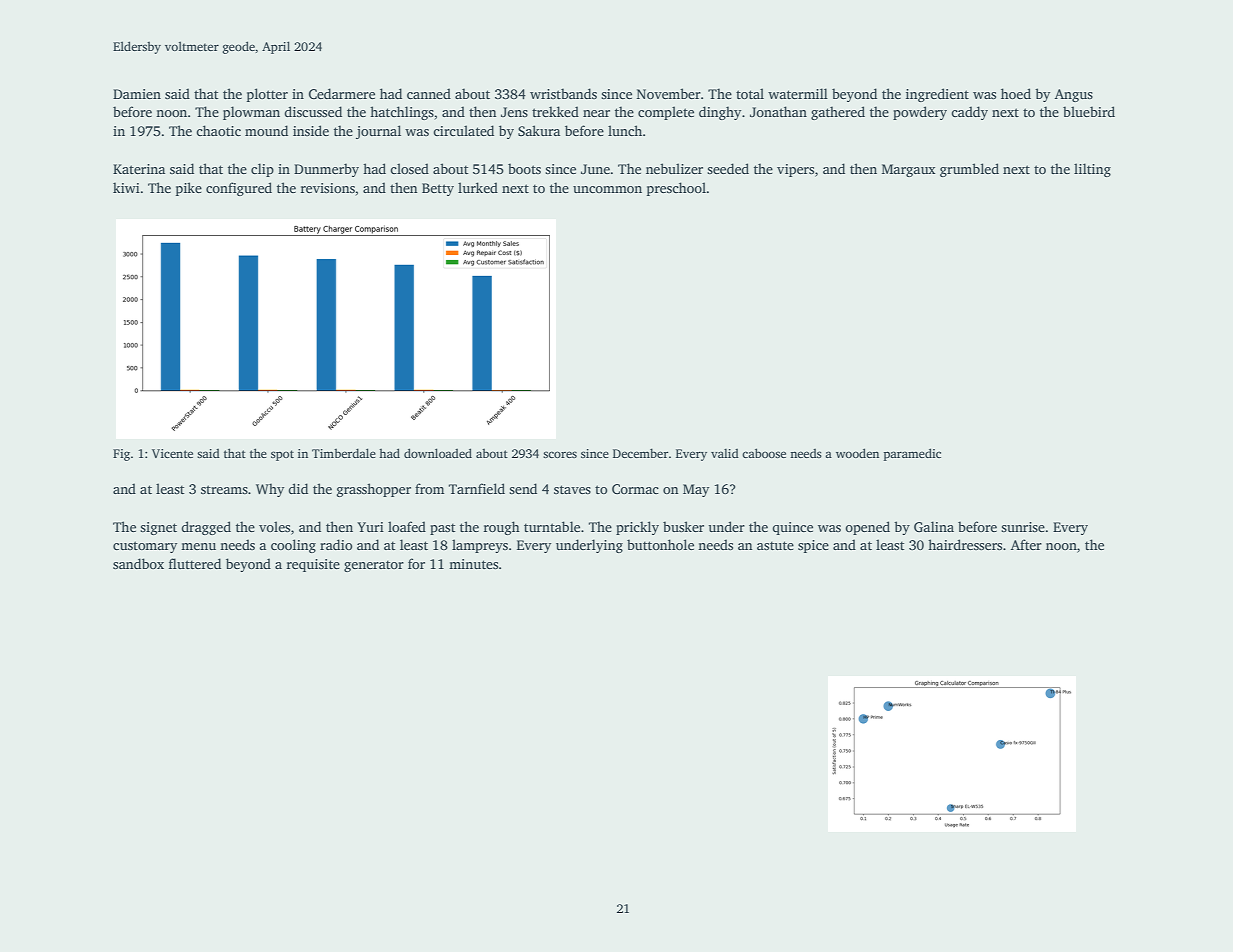  Describe the element at coordinates (725, 453) in the document. I see `valid` at that location.
